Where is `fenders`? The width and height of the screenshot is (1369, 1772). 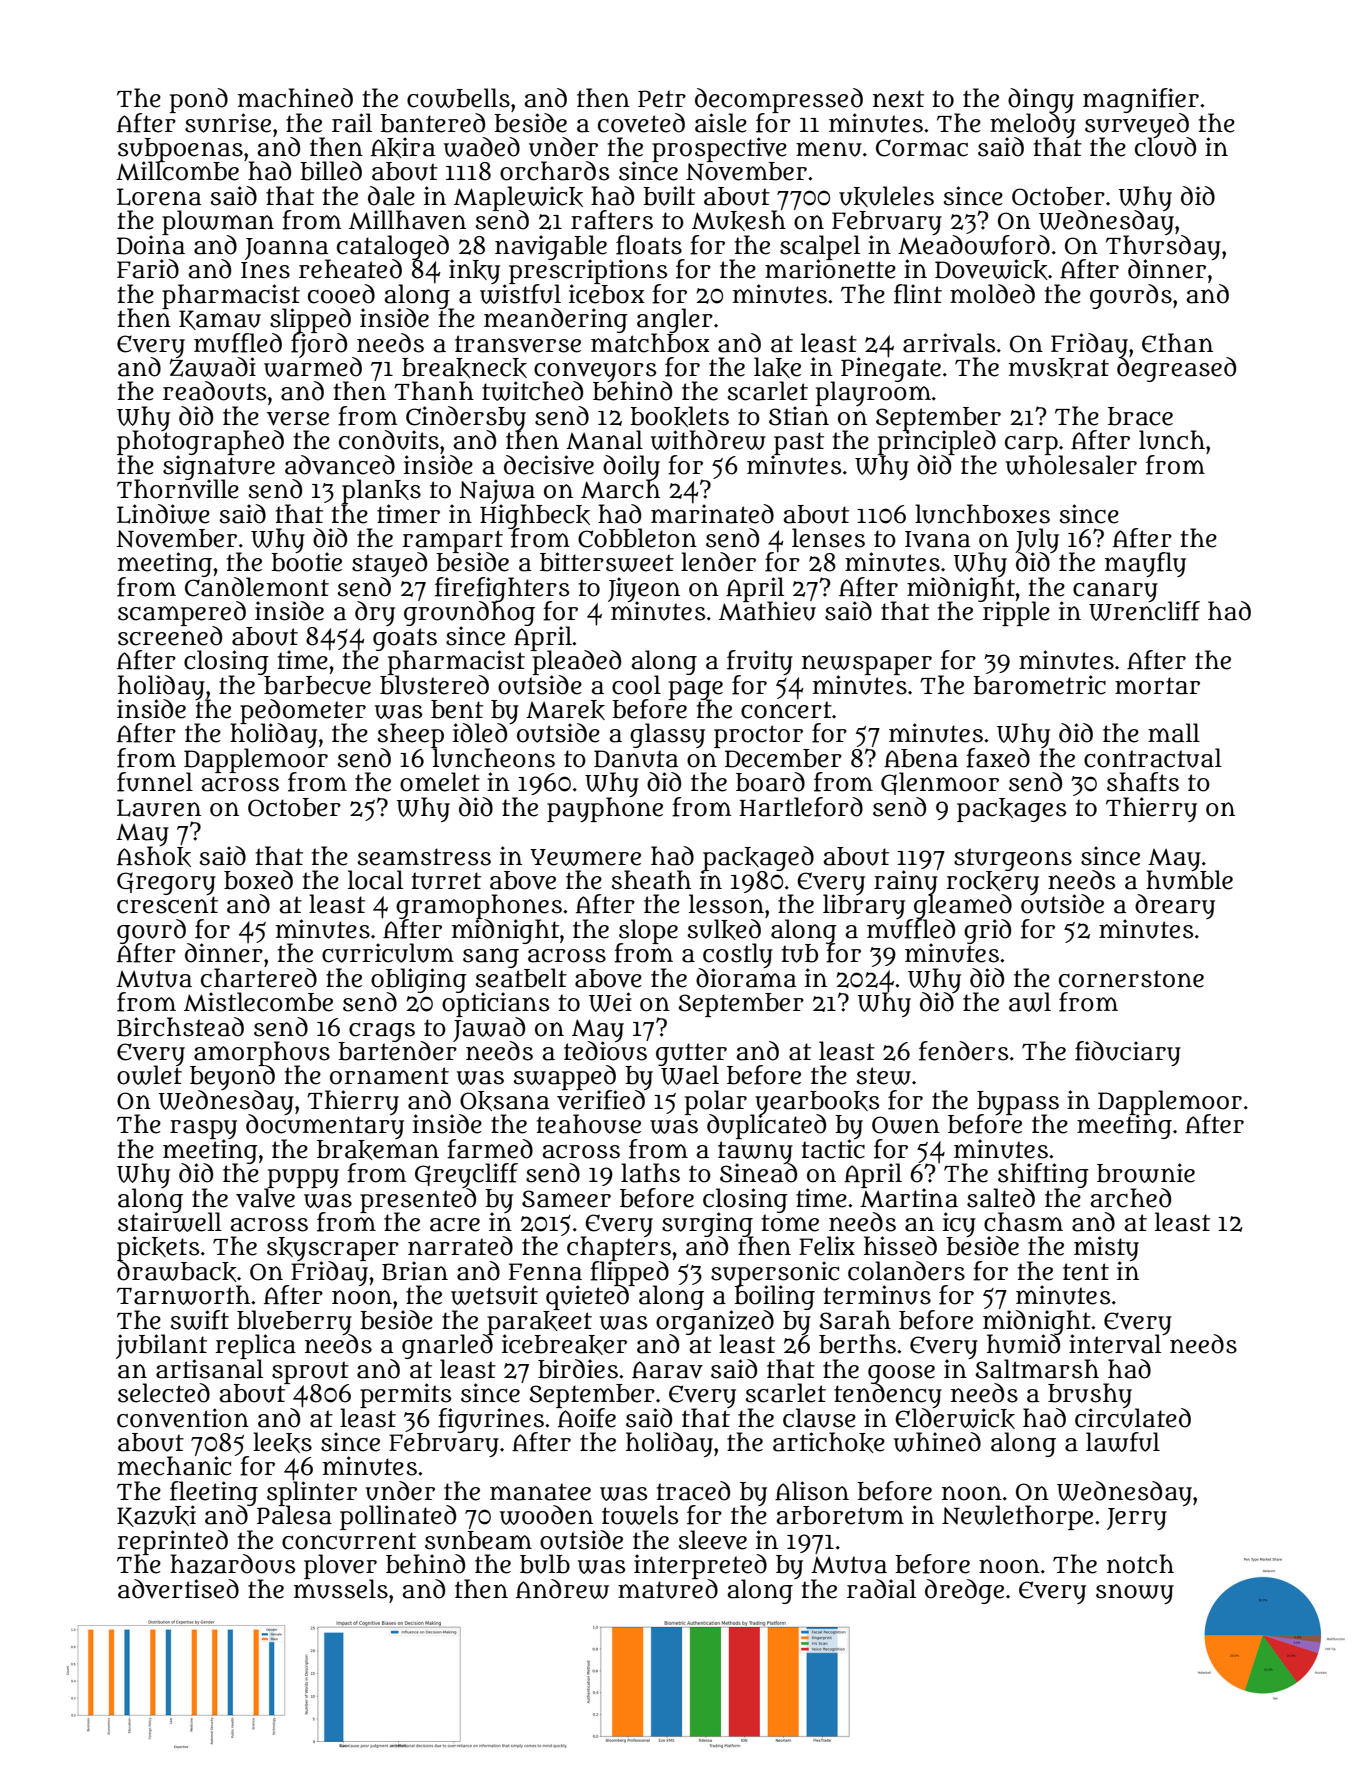 fenders is located at coordinates (963, 1051).
